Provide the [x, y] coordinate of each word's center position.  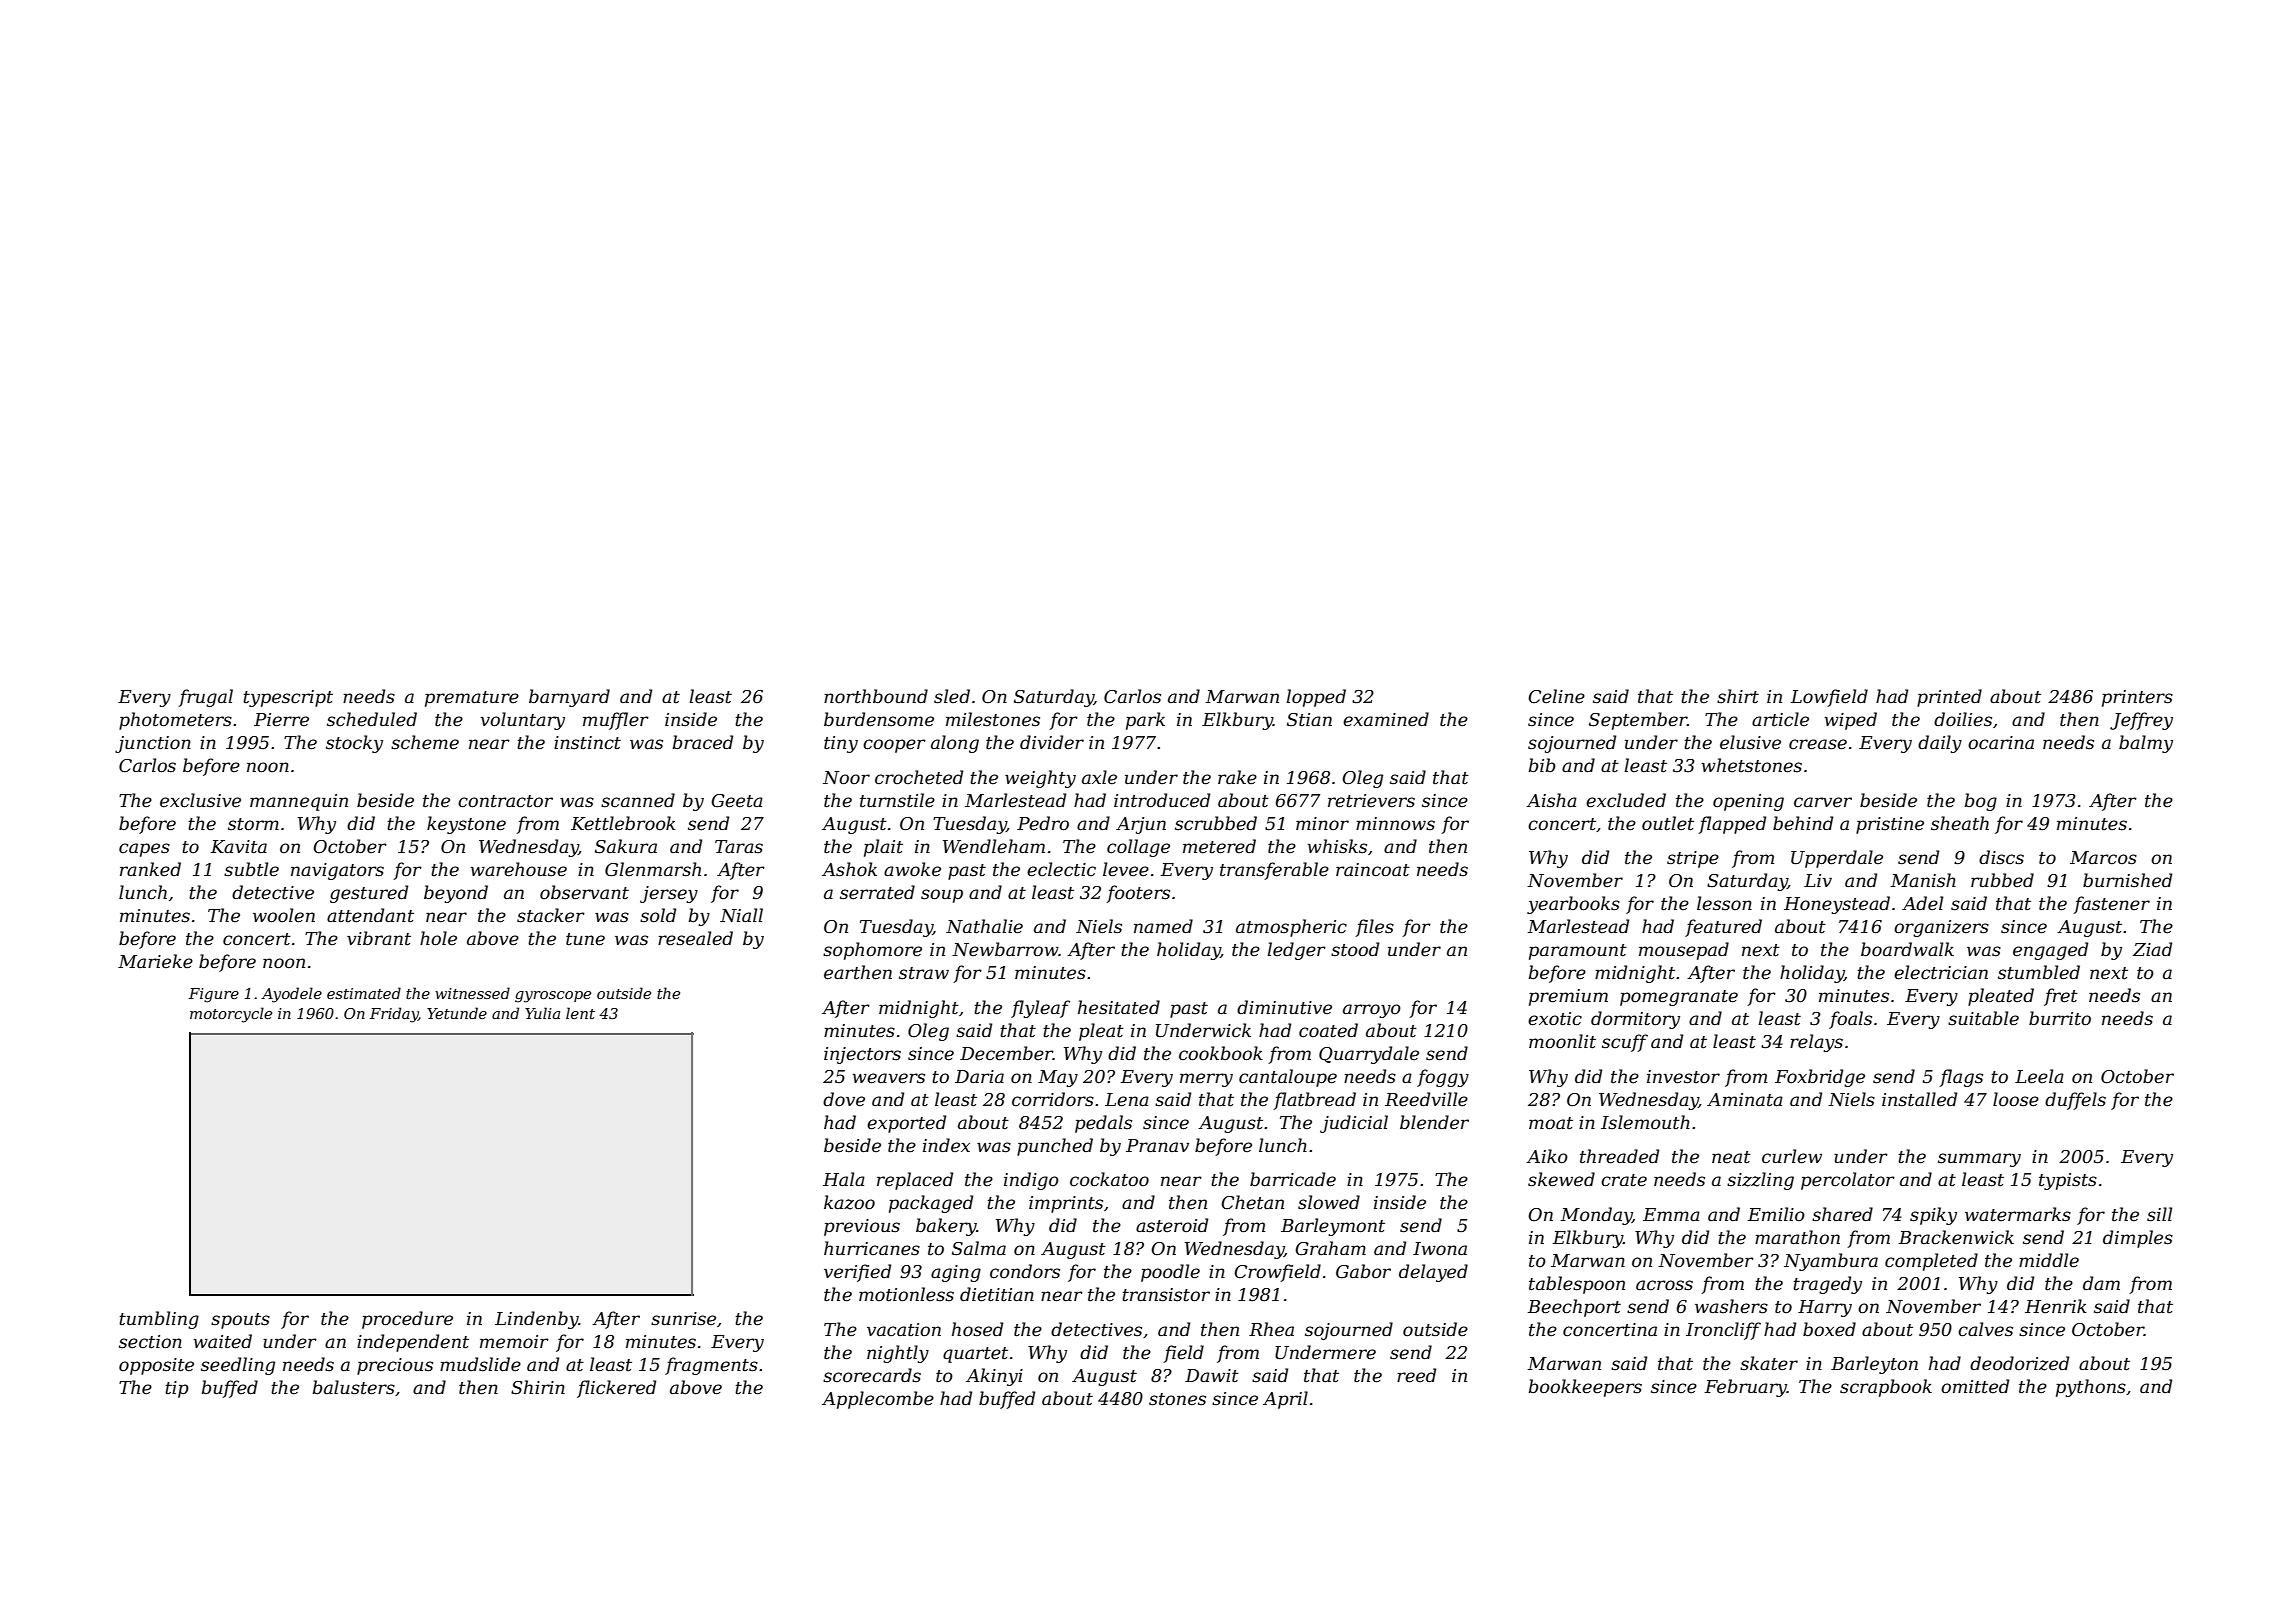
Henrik [2056, 1306]
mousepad [1684, 951]
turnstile [897, 800]
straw [924, 973]
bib [1542, 765]
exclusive [200, 800]
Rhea [1271, 1329]
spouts [240, 1321]
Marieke [155, 961]
